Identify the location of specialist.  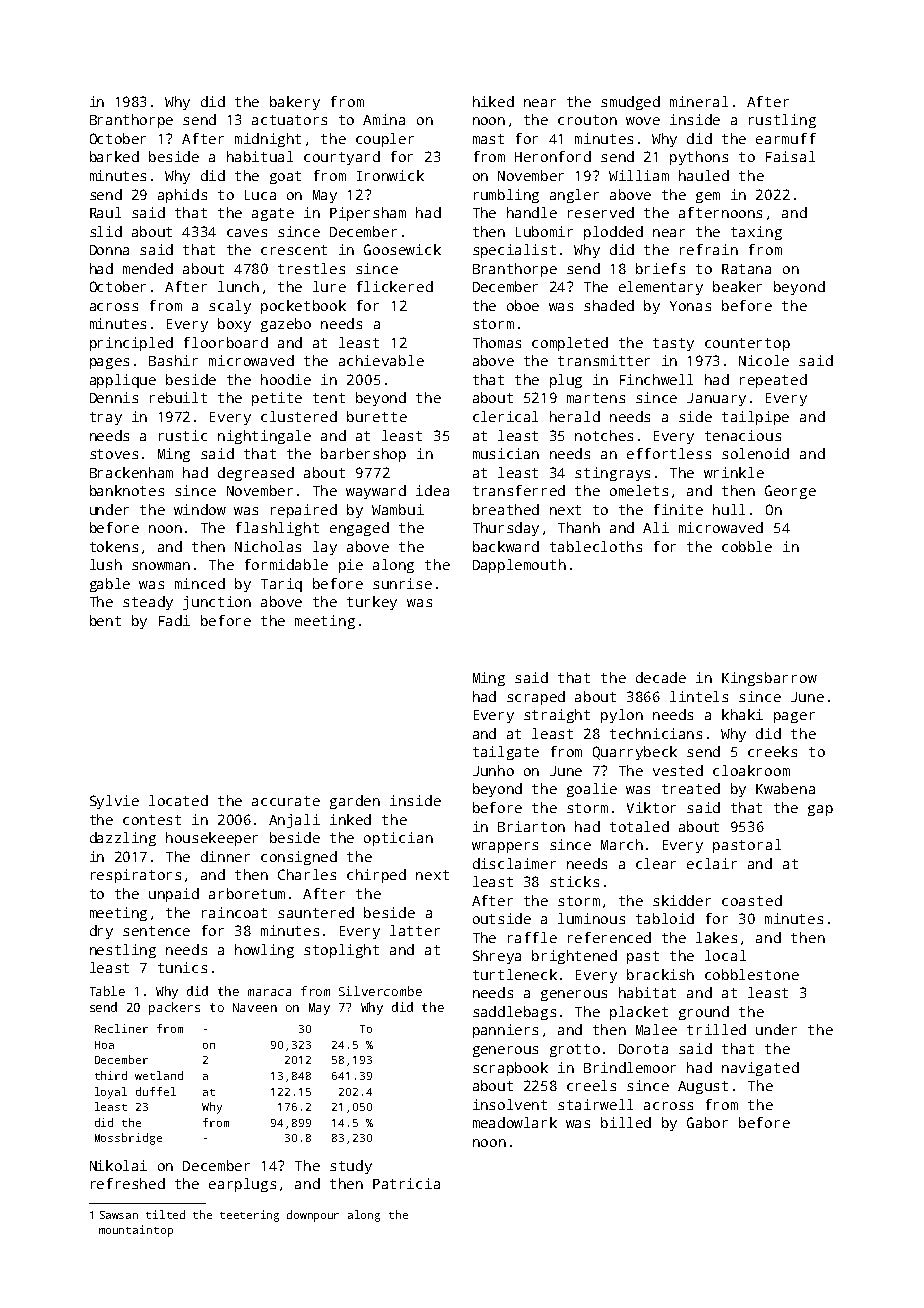
(514, 251).
